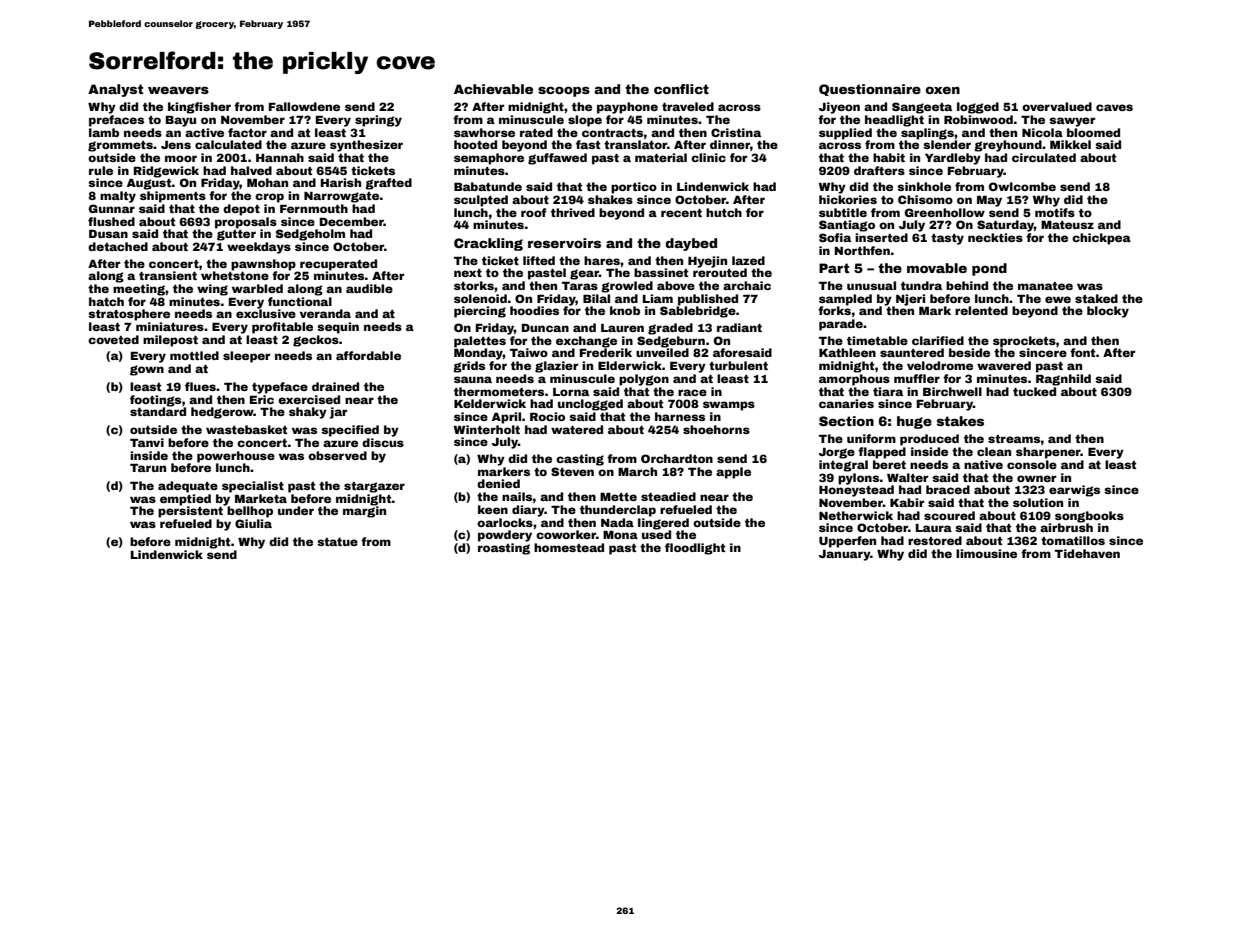  Describe the element at coordinates (504, 549) in the screenshot. I see `roasting` at that location.
